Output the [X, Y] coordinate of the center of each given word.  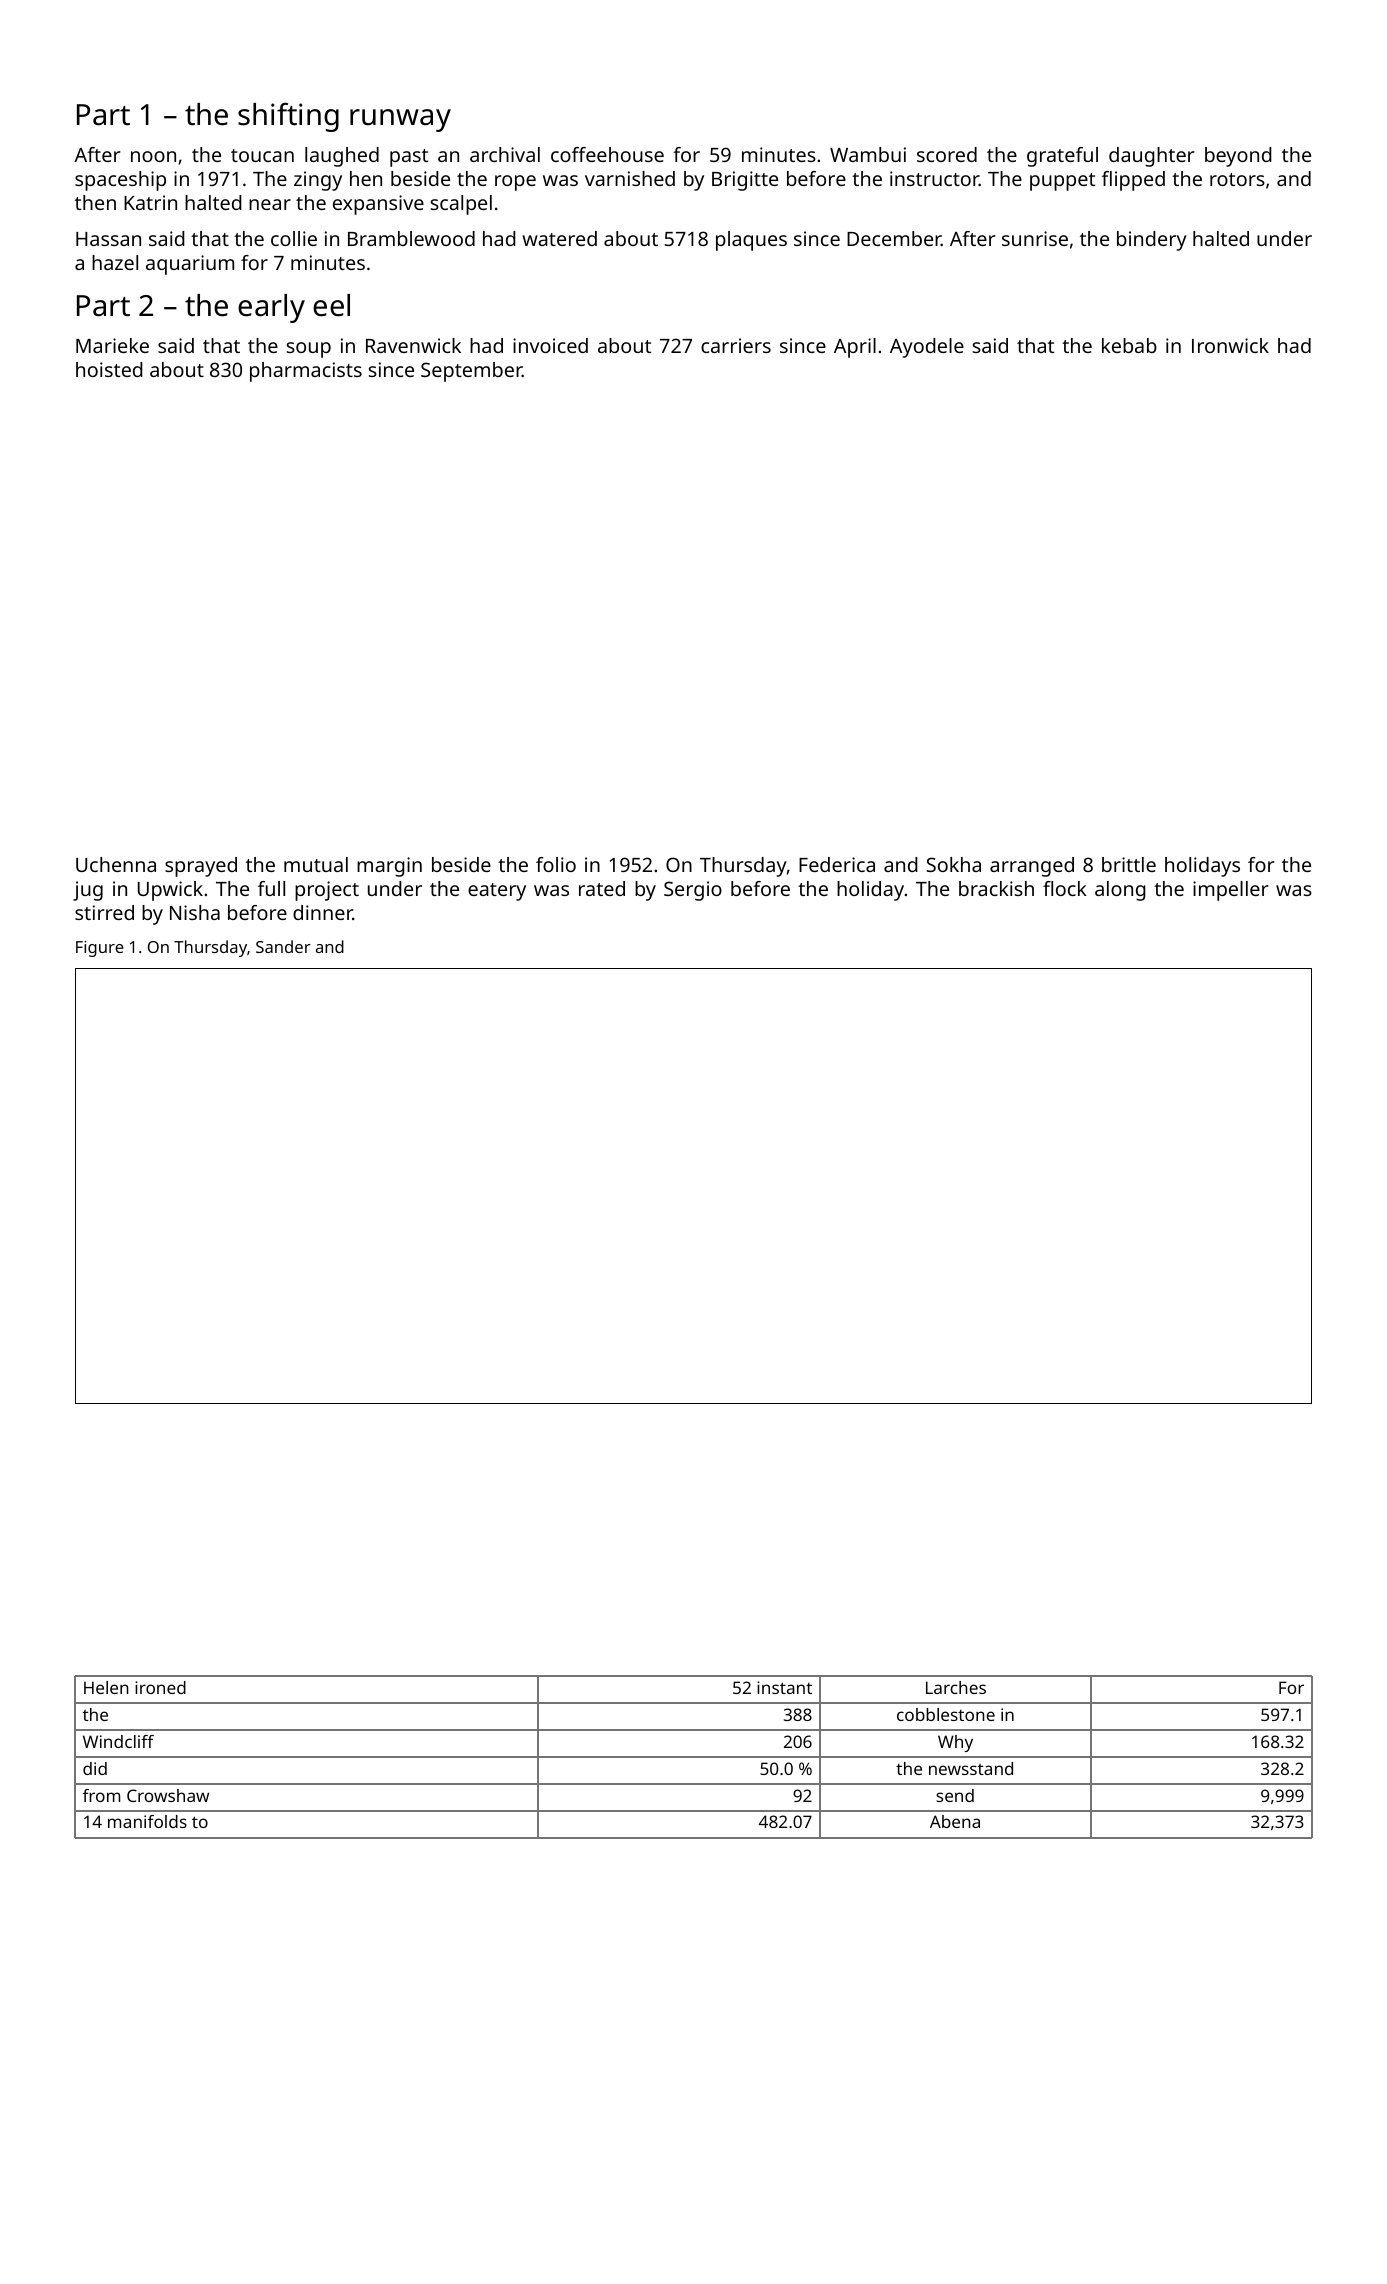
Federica [837, 864]
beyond [1238, 157]
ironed [160, 1687]
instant [784, 1687]
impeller [1231, 891]
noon [153, 156]
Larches [956, 1687]
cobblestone [946, 1714]
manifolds [147, 1821]
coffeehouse [607, 154]
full [271, 888]
